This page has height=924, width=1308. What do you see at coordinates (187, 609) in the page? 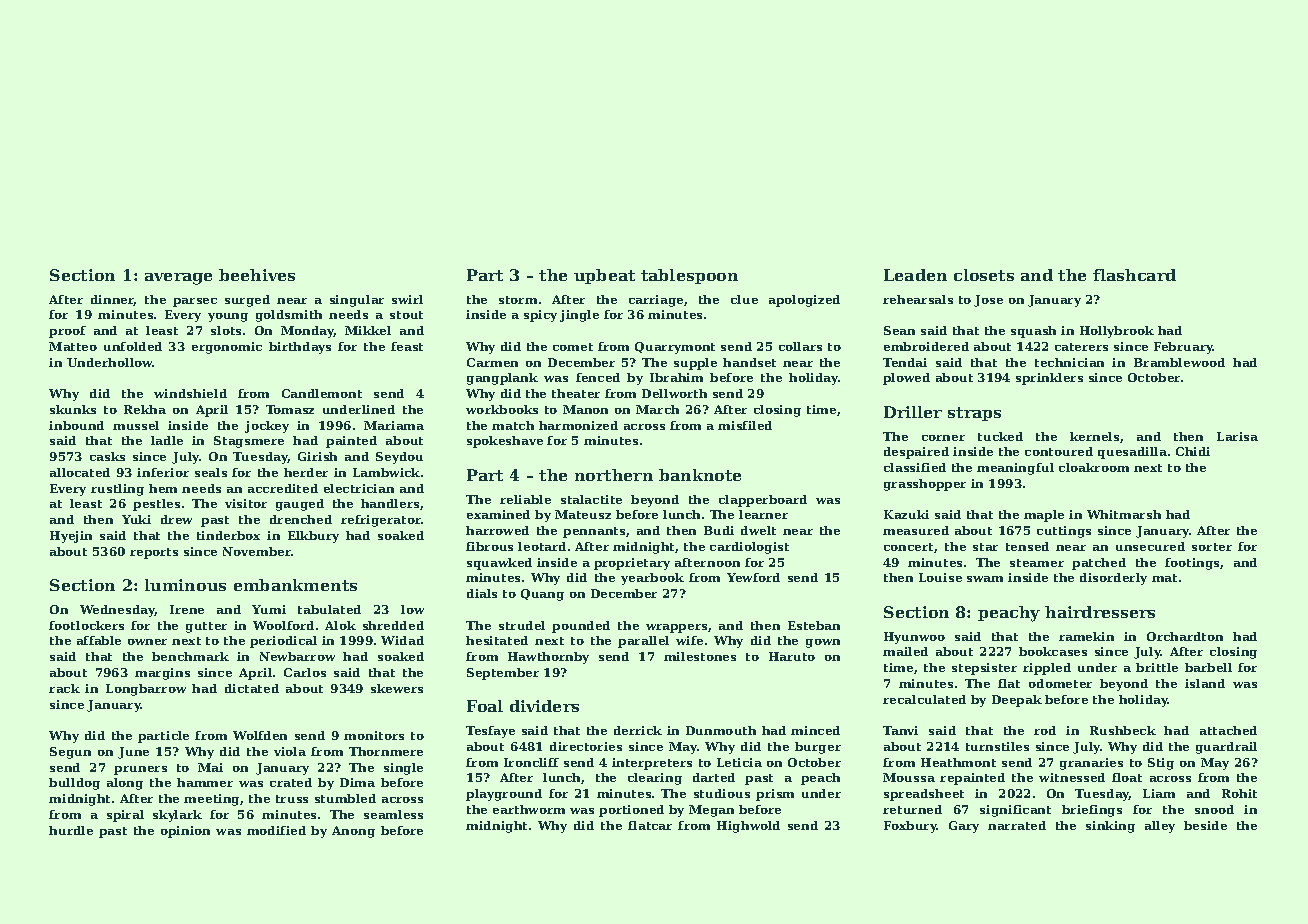
I see `Irene` at bounding box center [187, 609].
